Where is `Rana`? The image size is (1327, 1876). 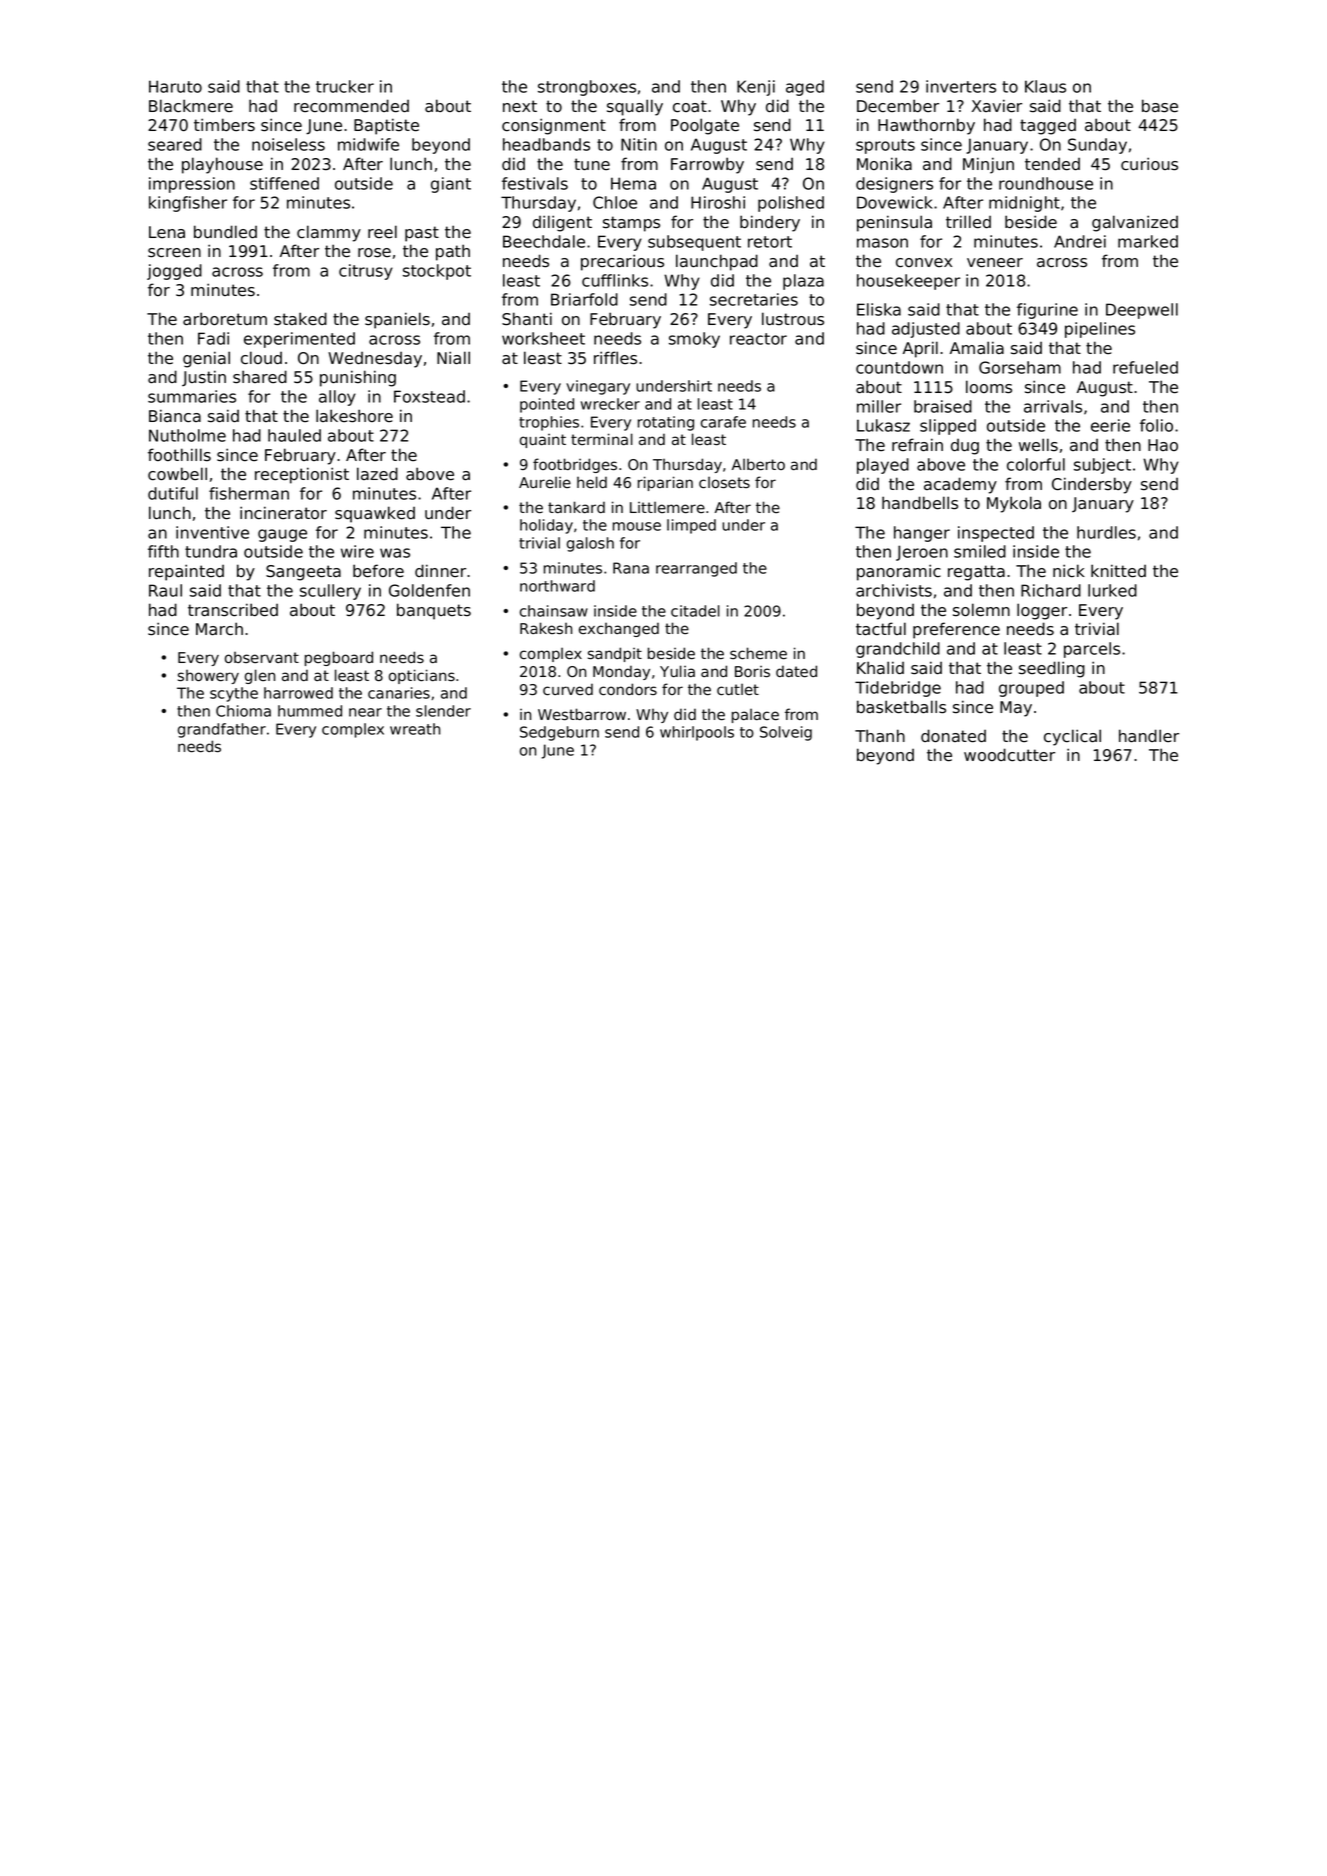
Rana is located at coordinates (631, 568).
